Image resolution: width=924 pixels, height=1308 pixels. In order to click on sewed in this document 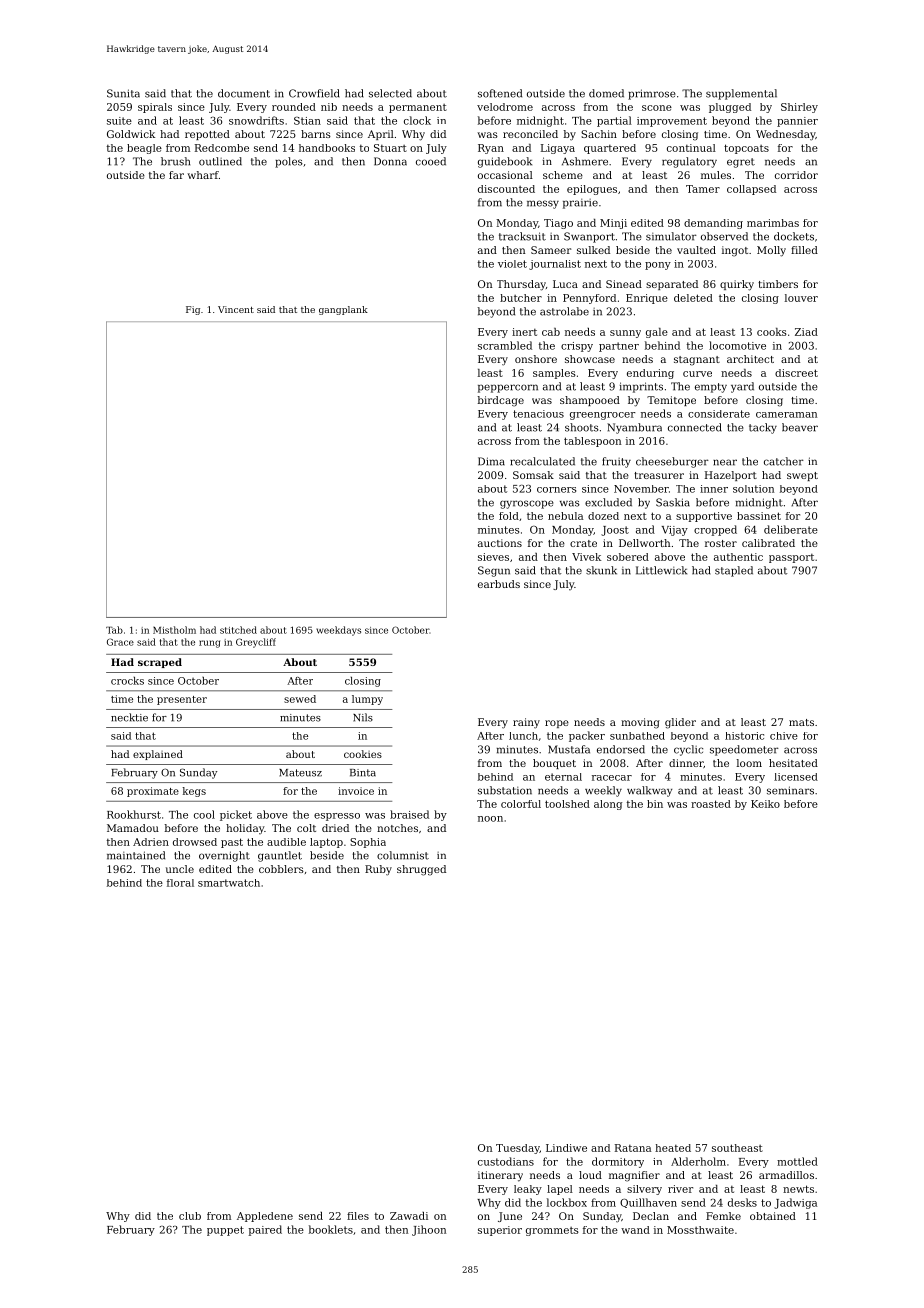, I will do `click(300, 699)`.
